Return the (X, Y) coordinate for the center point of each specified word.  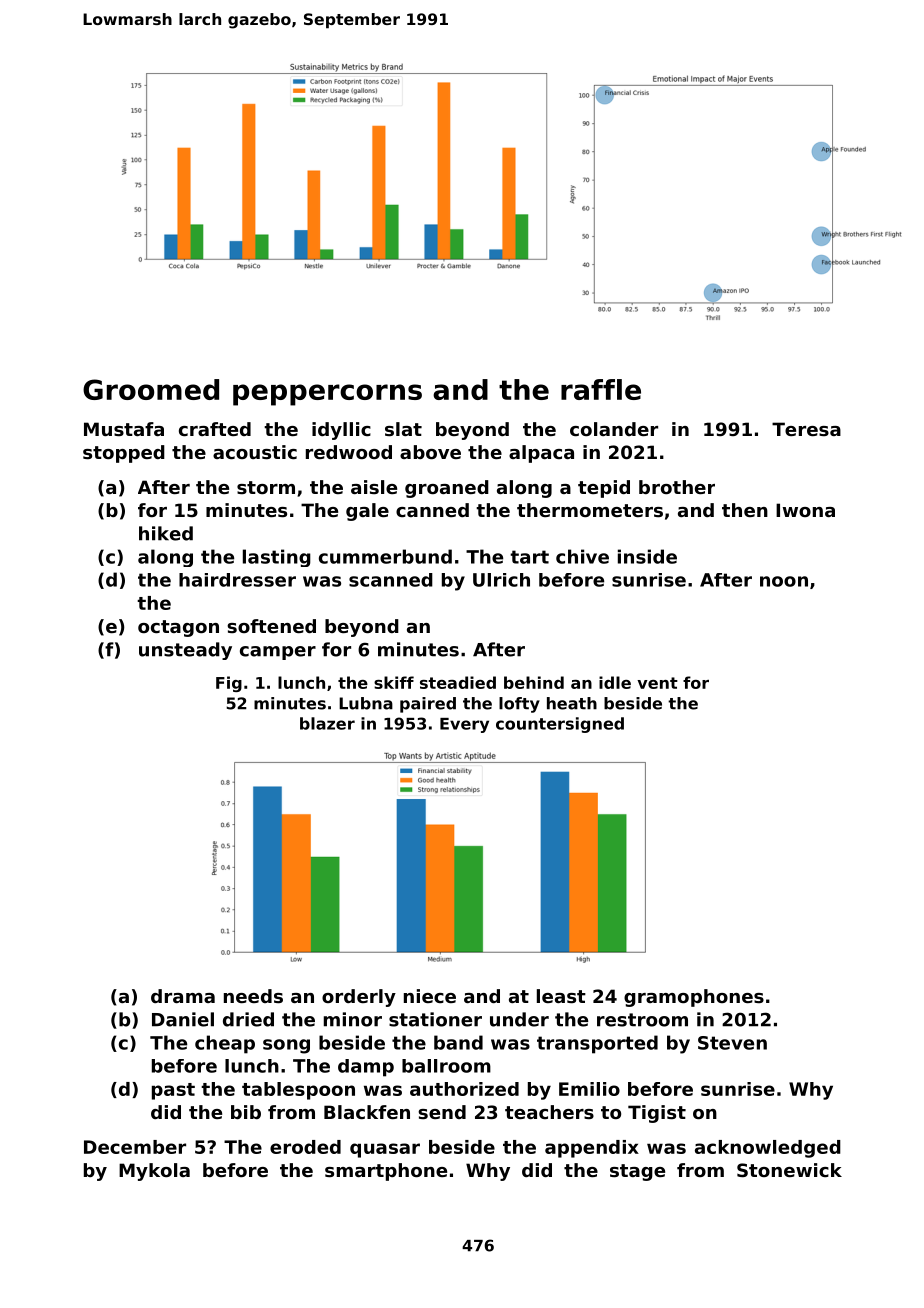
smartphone (386, 1172)
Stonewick (789, 1170)
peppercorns (327, 395)
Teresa (806, 429)
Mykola (154, 1172)
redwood (349, 452)
